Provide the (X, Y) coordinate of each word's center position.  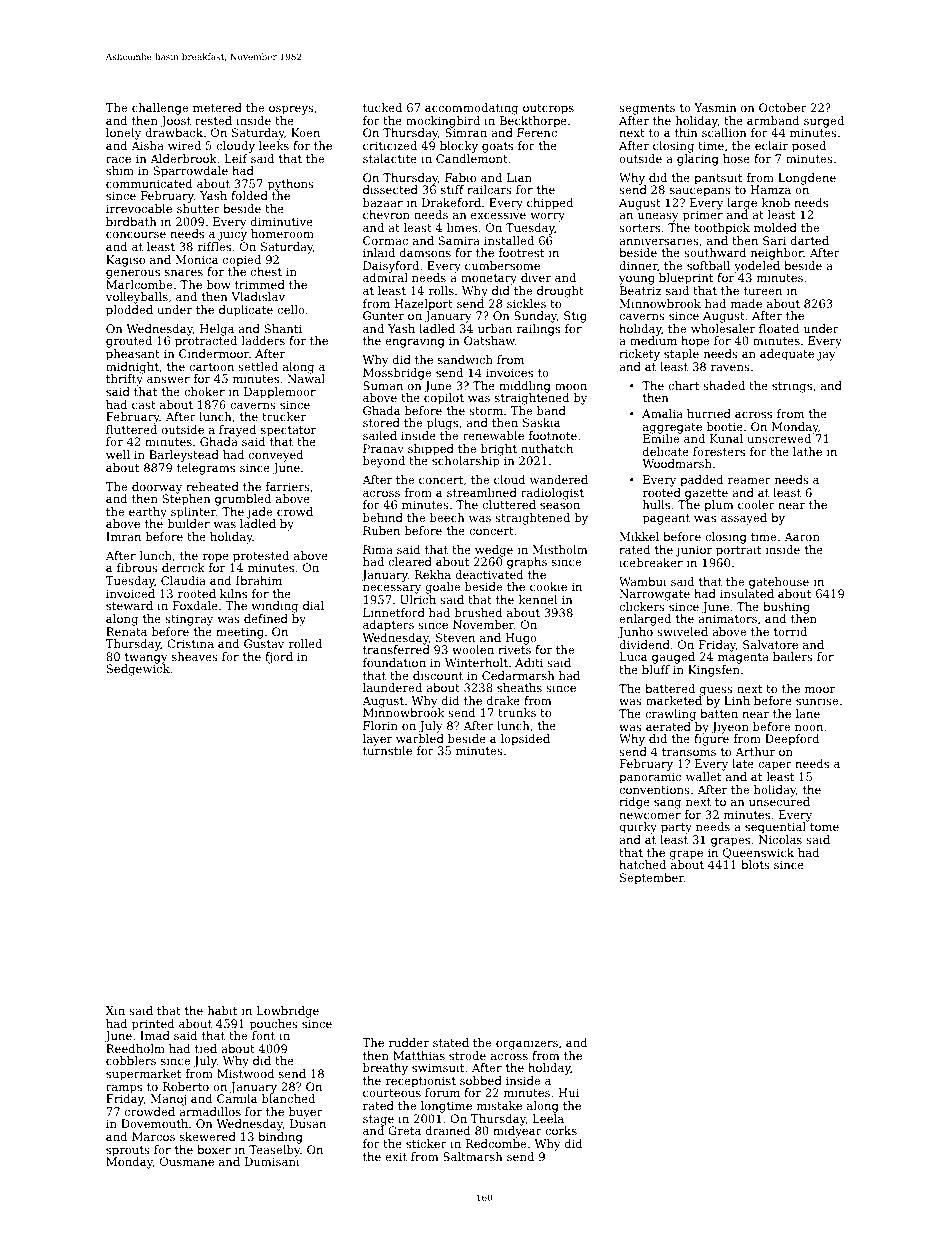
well (118, 454)
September (652, 879)
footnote (553, 435)
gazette (706, 494)
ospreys (291, 110)
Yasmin (715, 107)
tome (824, 827)
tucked (382, 107)
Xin (115, 1010)
